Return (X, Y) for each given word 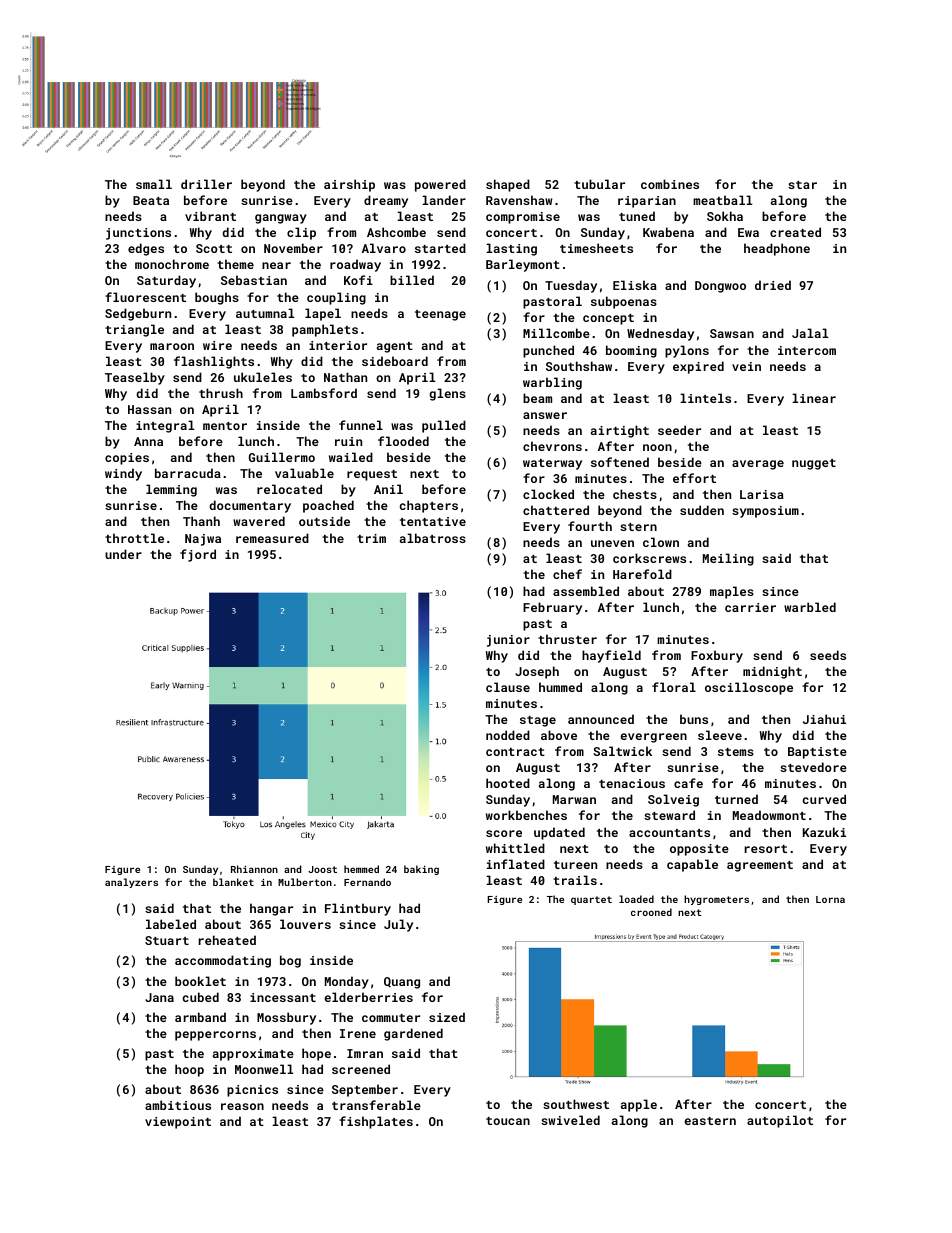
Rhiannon (254, 869)
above (559, 735)
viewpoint (178, 1123)
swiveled (570, 1120)
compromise (523, 218)
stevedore (813, 767)
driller (206, 184)
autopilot (780, 1121)
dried (773, 285)
